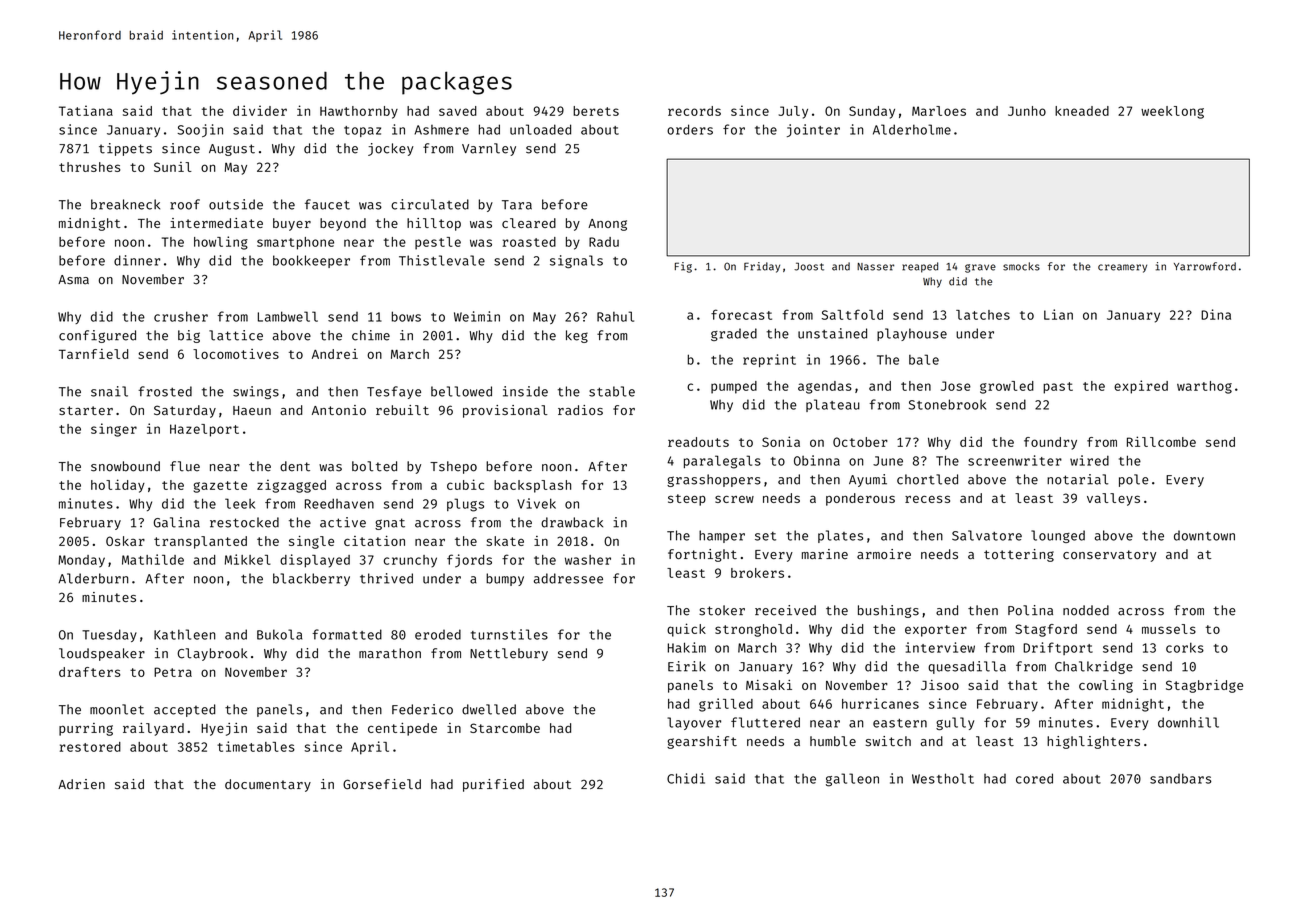  What do you see at coordinates (698, 442) in the screenshot?
I see `readouts` at bounding box center [698, 442].
